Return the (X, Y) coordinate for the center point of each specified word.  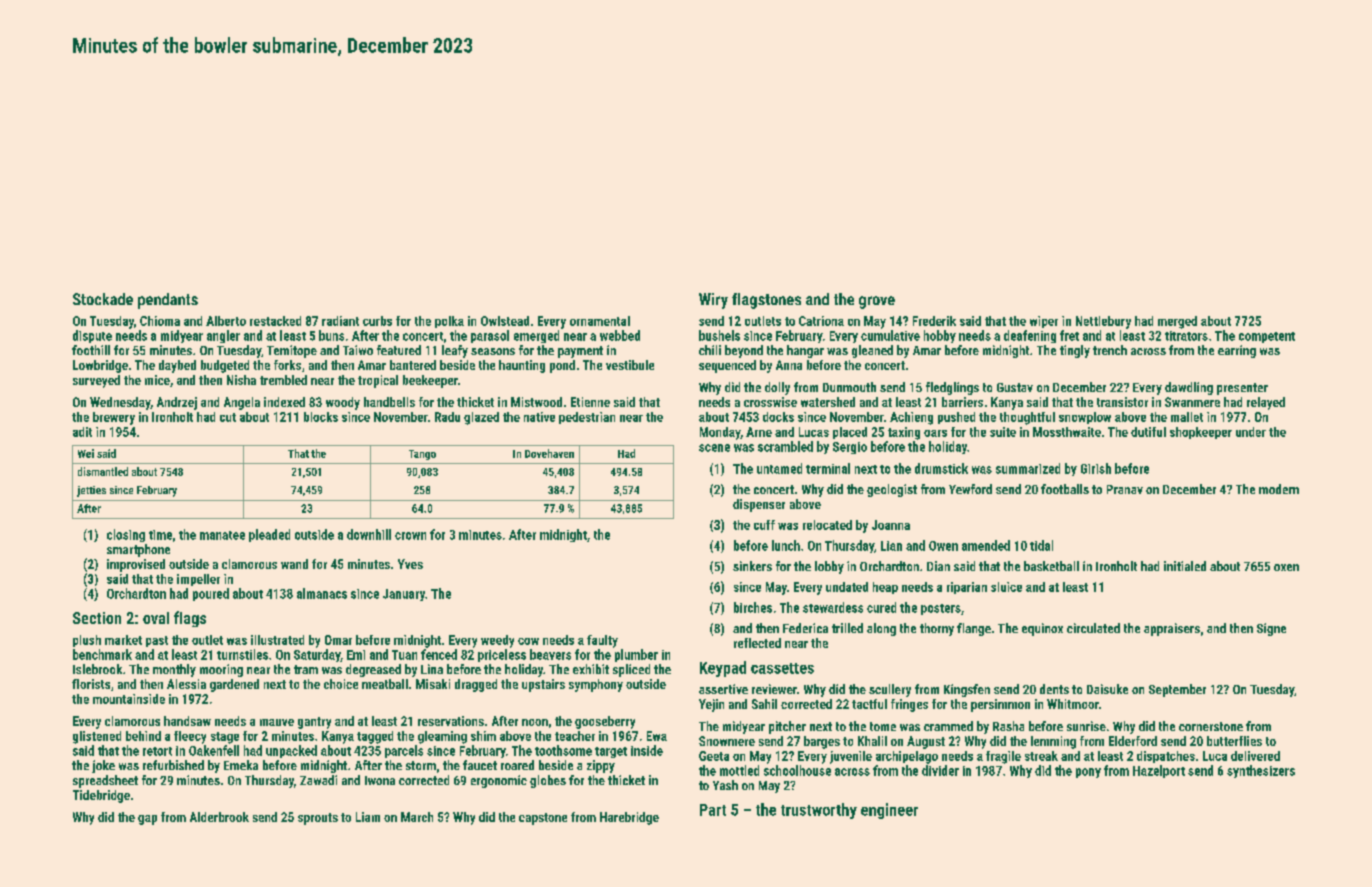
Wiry (713, 301)
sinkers (752, 566)
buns (331, 335)
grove (877, 302)
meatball (385, 684)
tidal (1041, 545)
